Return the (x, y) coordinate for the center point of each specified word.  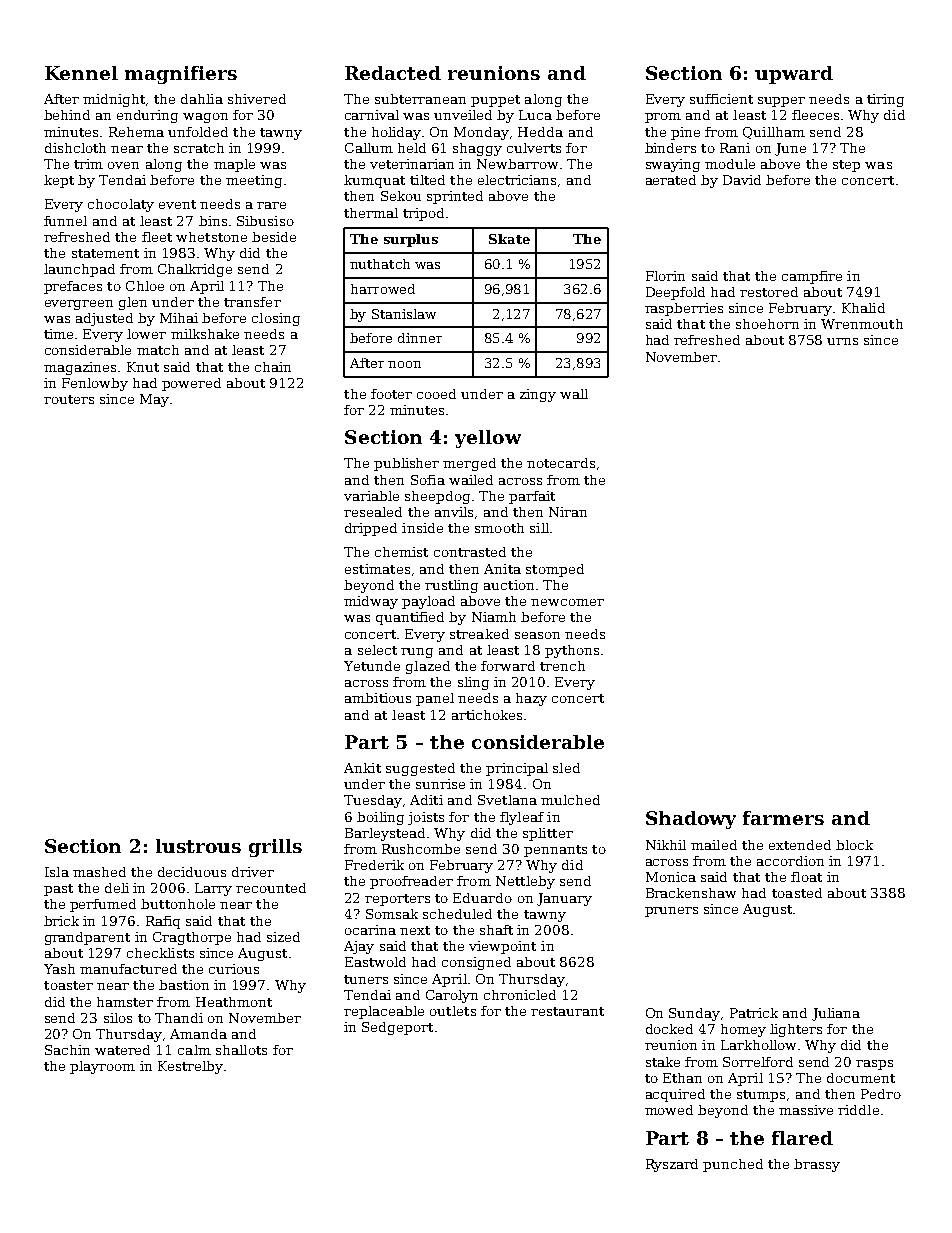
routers (69, 399)
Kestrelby (190, 1067)
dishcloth (75, 148)
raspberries (684, 309)
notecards (561, 463)
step (846, 166)
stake (663, 1062)
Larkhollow (758, 1045)
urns (842, 341)
